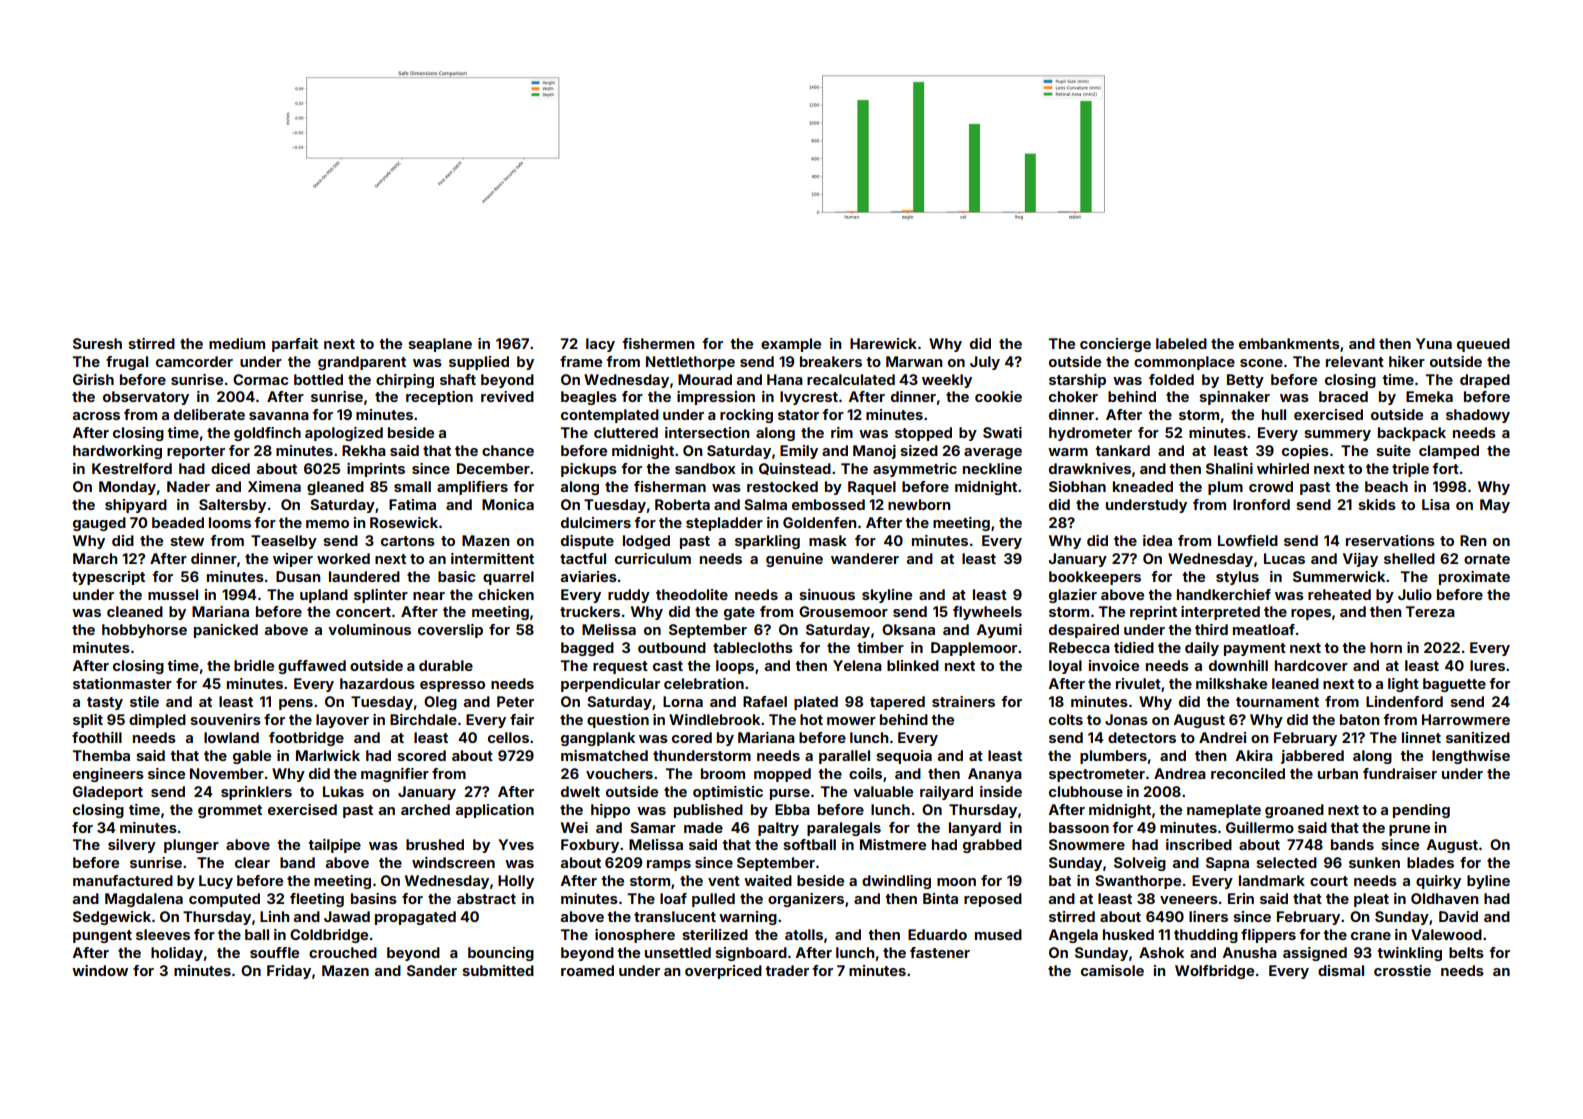 The height and width of the screenshot is (1119, 1583). What do you see at coordinates (1294, 811) in the screenshot?
I see `groaned` at bounding box center [1294, 811].
